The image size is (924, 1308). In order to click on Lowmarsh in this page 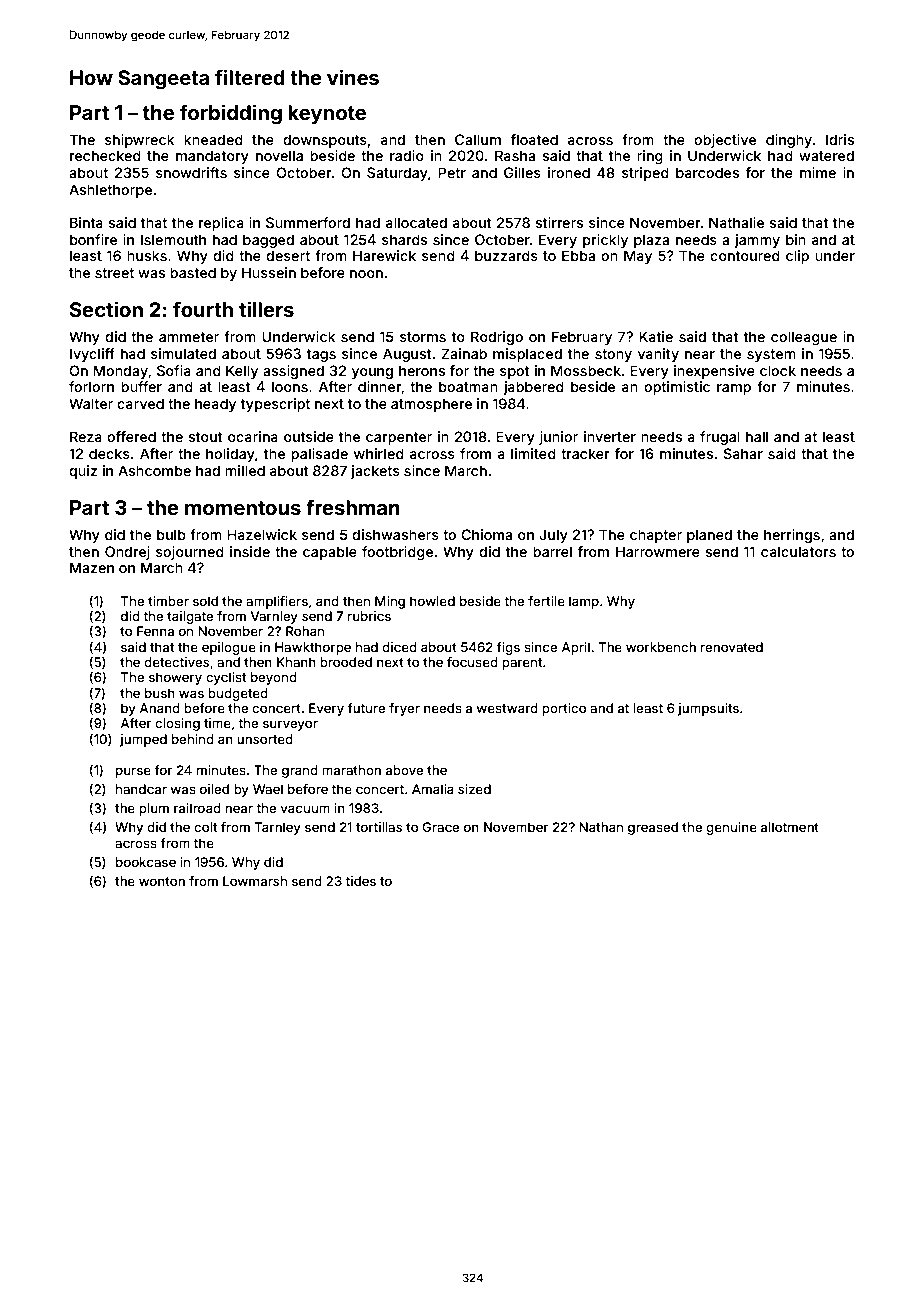, I will do `click(255, 881)`.
